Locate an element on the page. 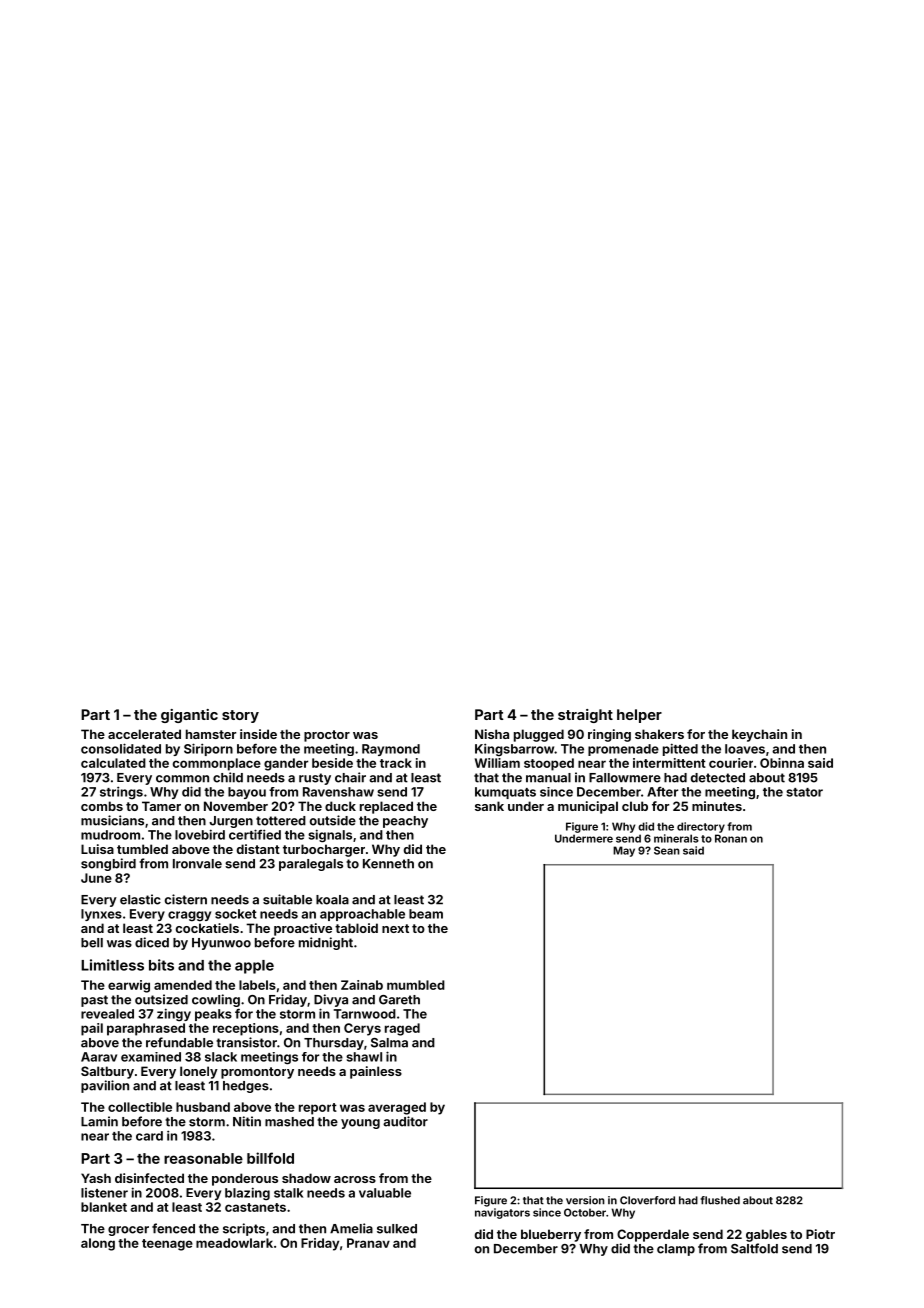  story is located at coordinates (240, 716).
